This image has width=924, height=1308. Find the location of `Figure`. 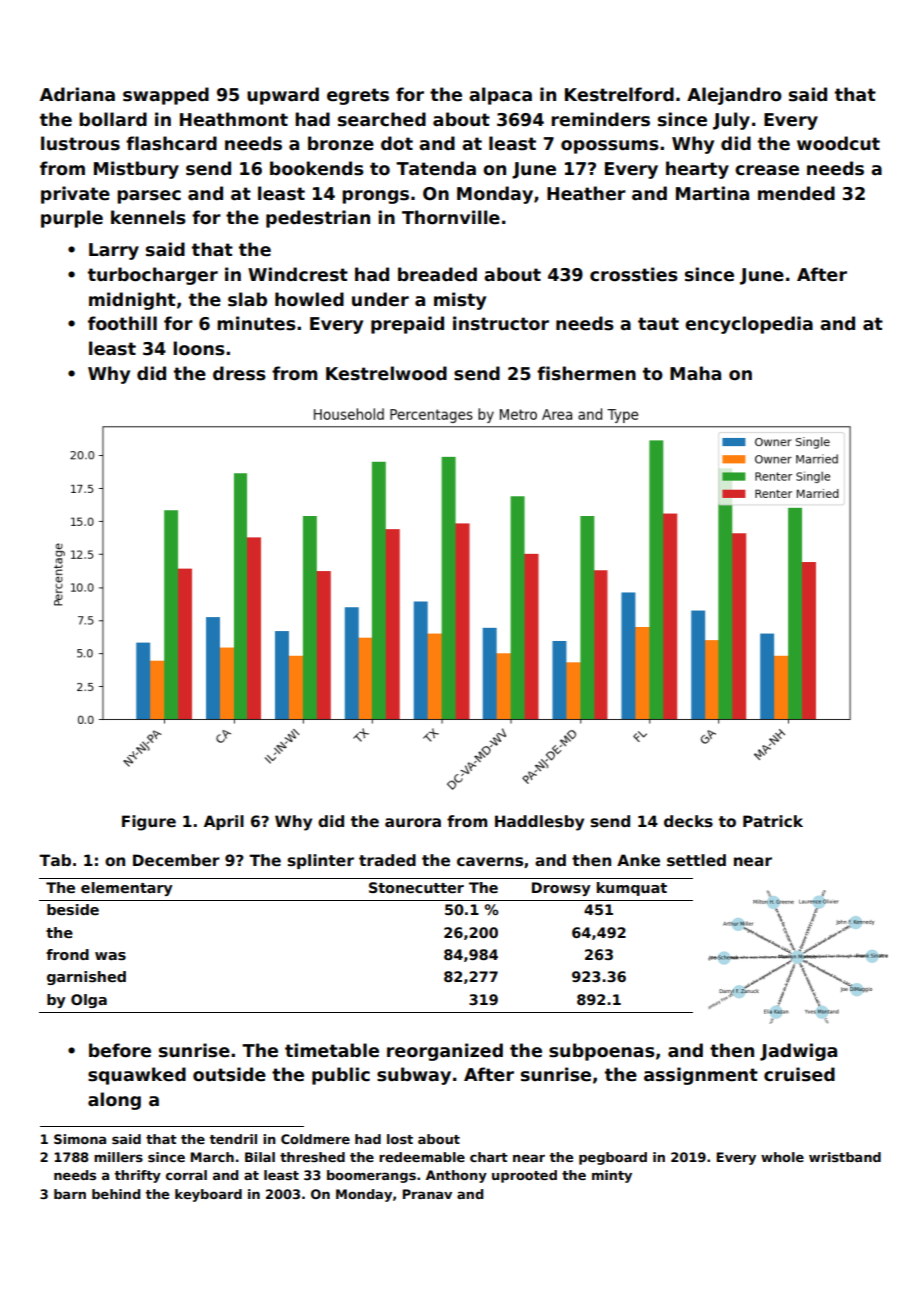

Figure is located at coordinates (149, 823).
